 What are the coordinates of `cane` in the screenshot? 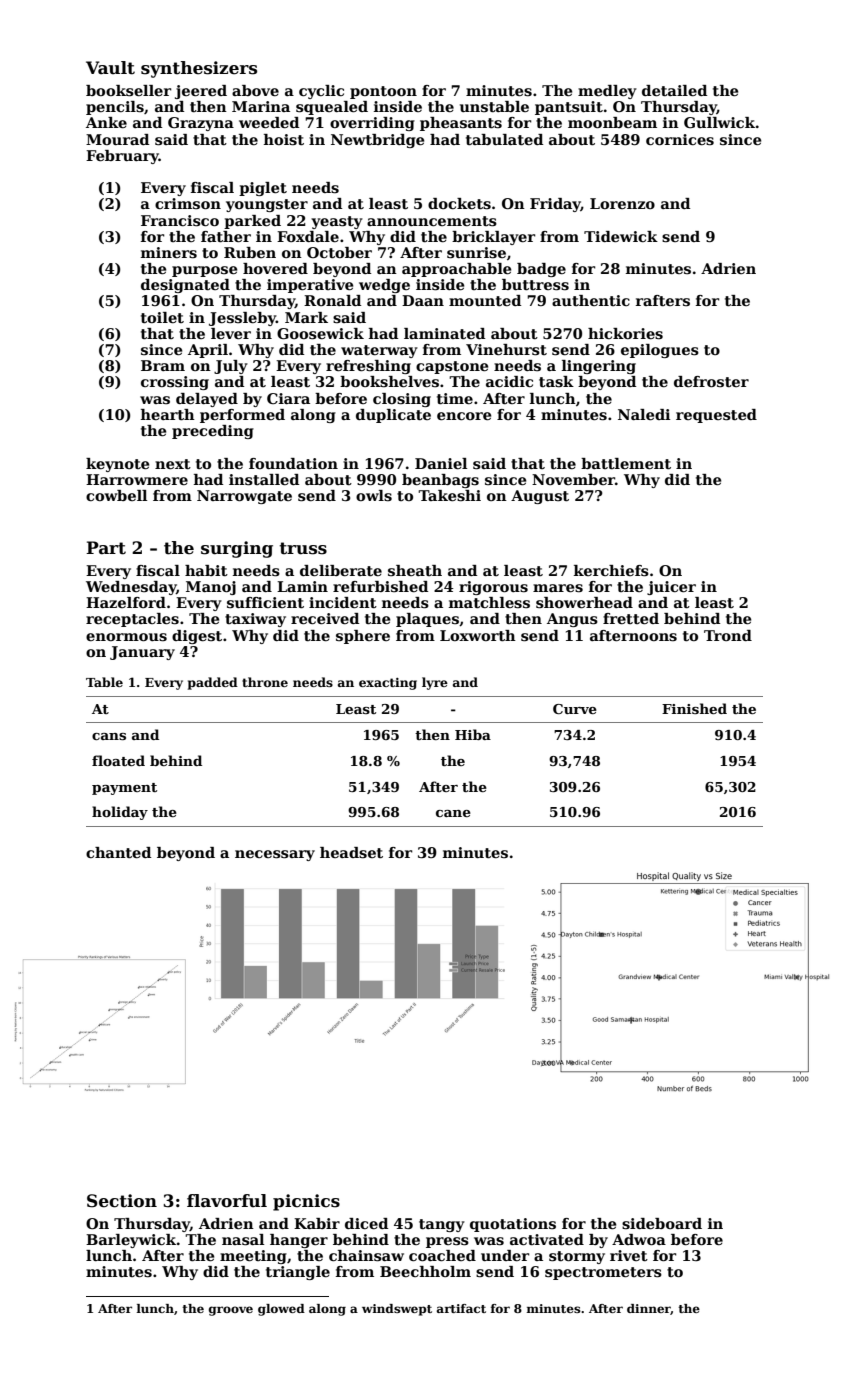 It's located at (453, 813).
